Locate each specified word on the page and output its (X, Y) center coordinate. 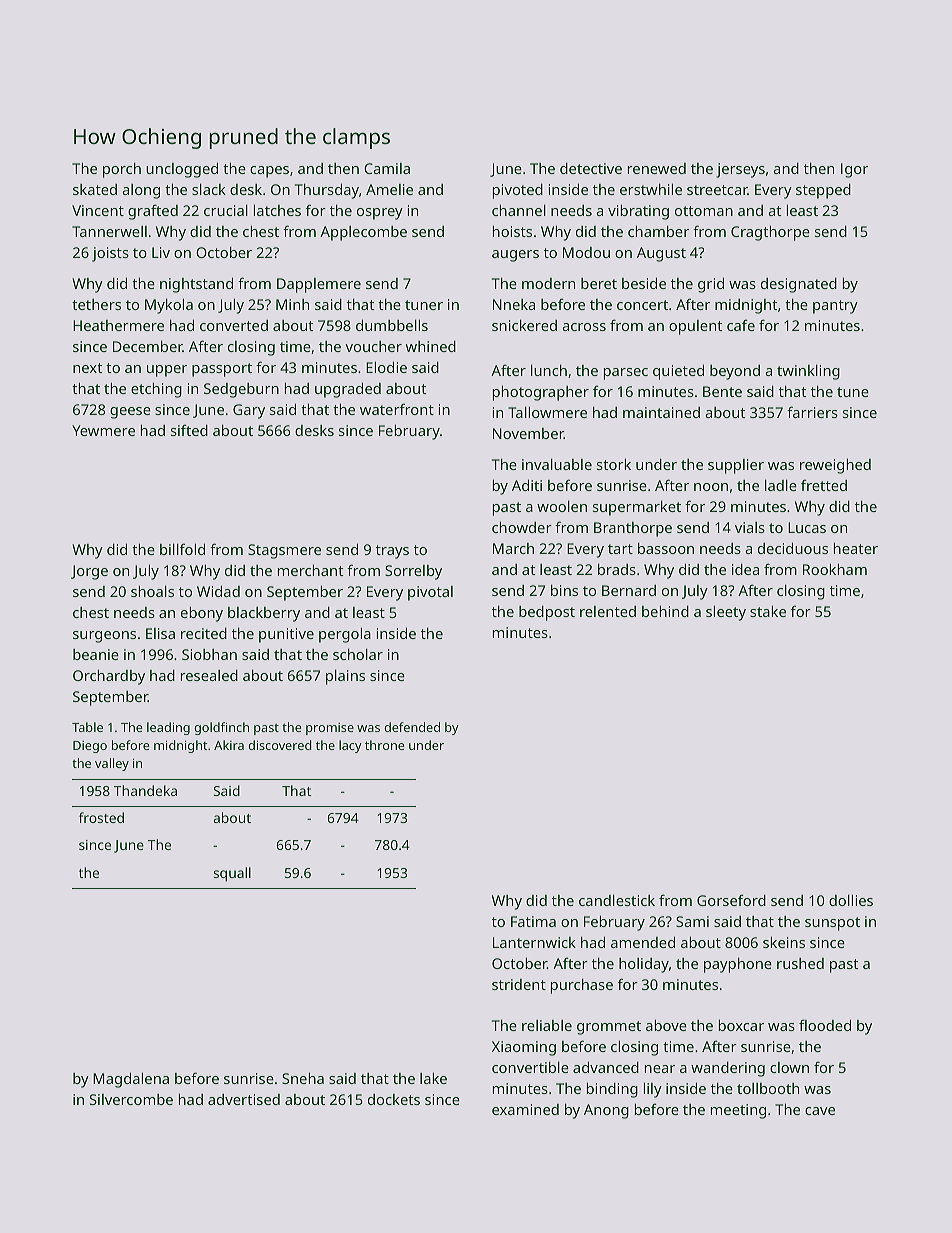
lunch (549, 370)
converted (234, 325)
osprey (380, 214)
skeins (784, 942)
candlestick (617, 900)
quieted (678, 372)
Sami (692, 921)
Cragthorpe (770, 233)
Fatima (533, 921)
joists (110, 254)
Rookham (835, 569)
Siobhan (209, 654)
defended (412, 727)
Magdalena (131, 1080)
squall (232, 874)
